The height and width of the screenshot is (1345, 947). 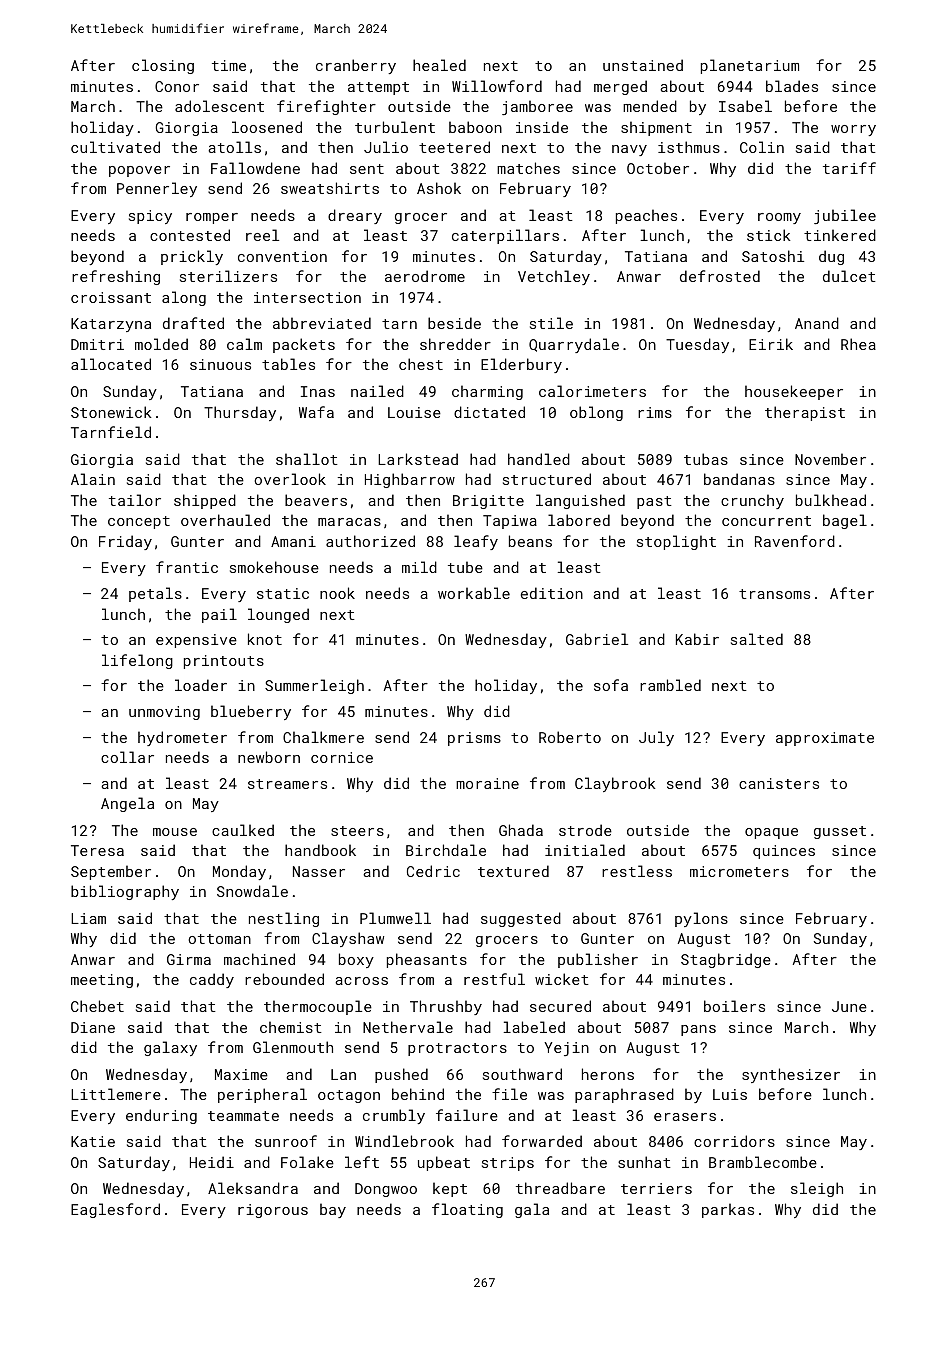 I want to click on aerodrome, so click(x=425, y=276).
